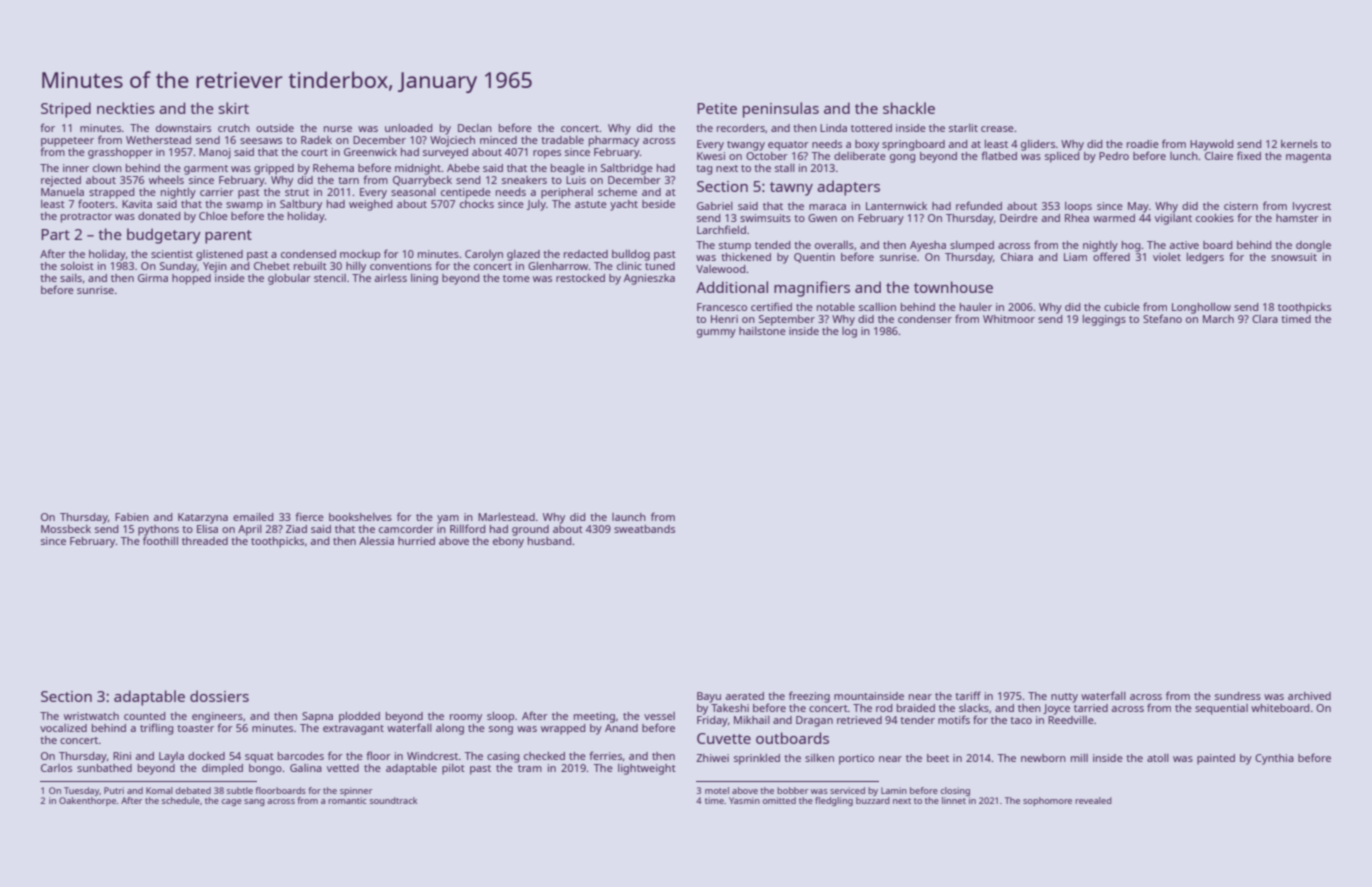 The height and width of the page is (887, 1372). I want to click on tome, so click(516, 278).
